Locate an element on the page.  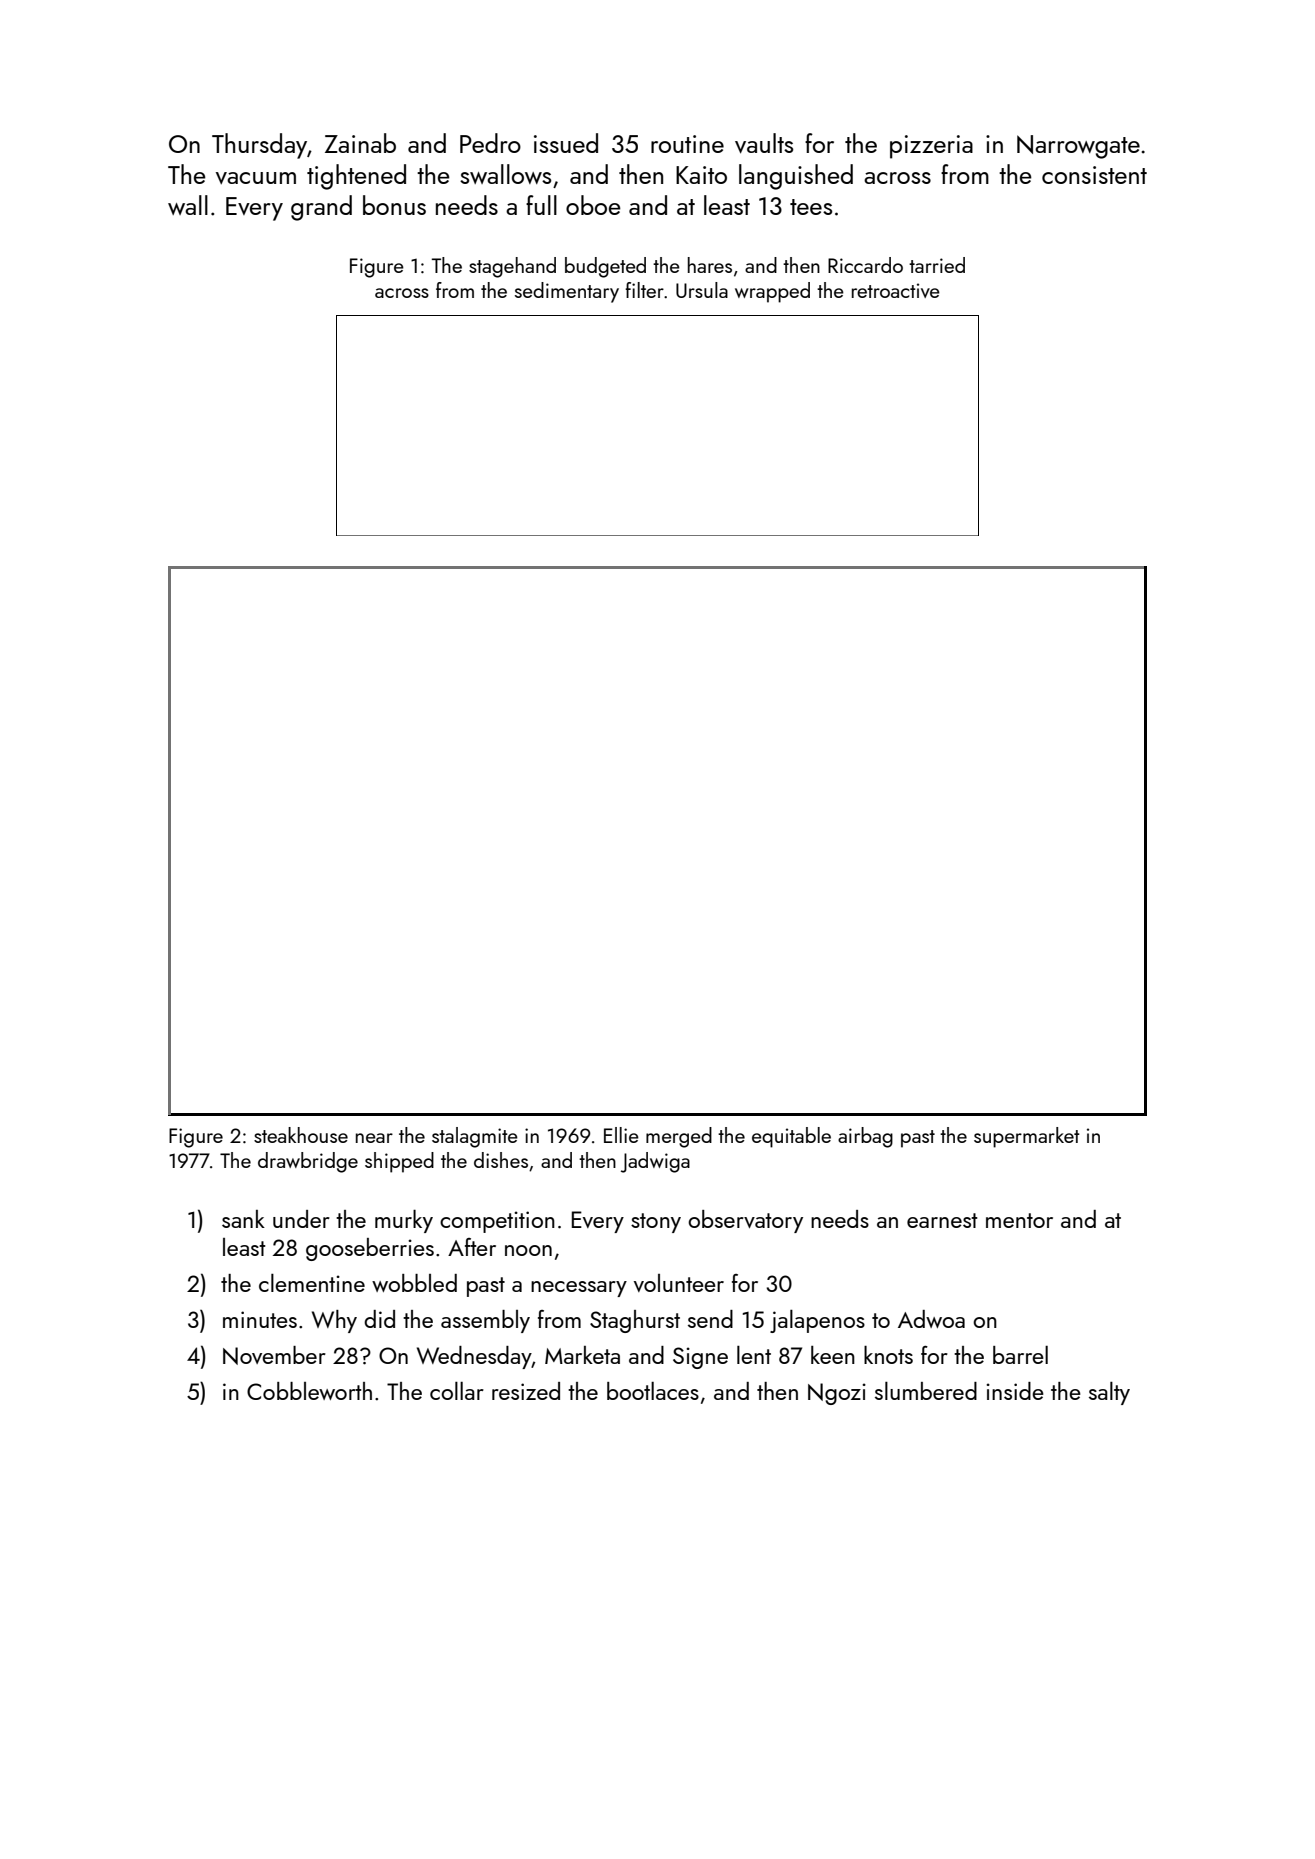
Cobbleworth is located at coordinates (309, 1391).
